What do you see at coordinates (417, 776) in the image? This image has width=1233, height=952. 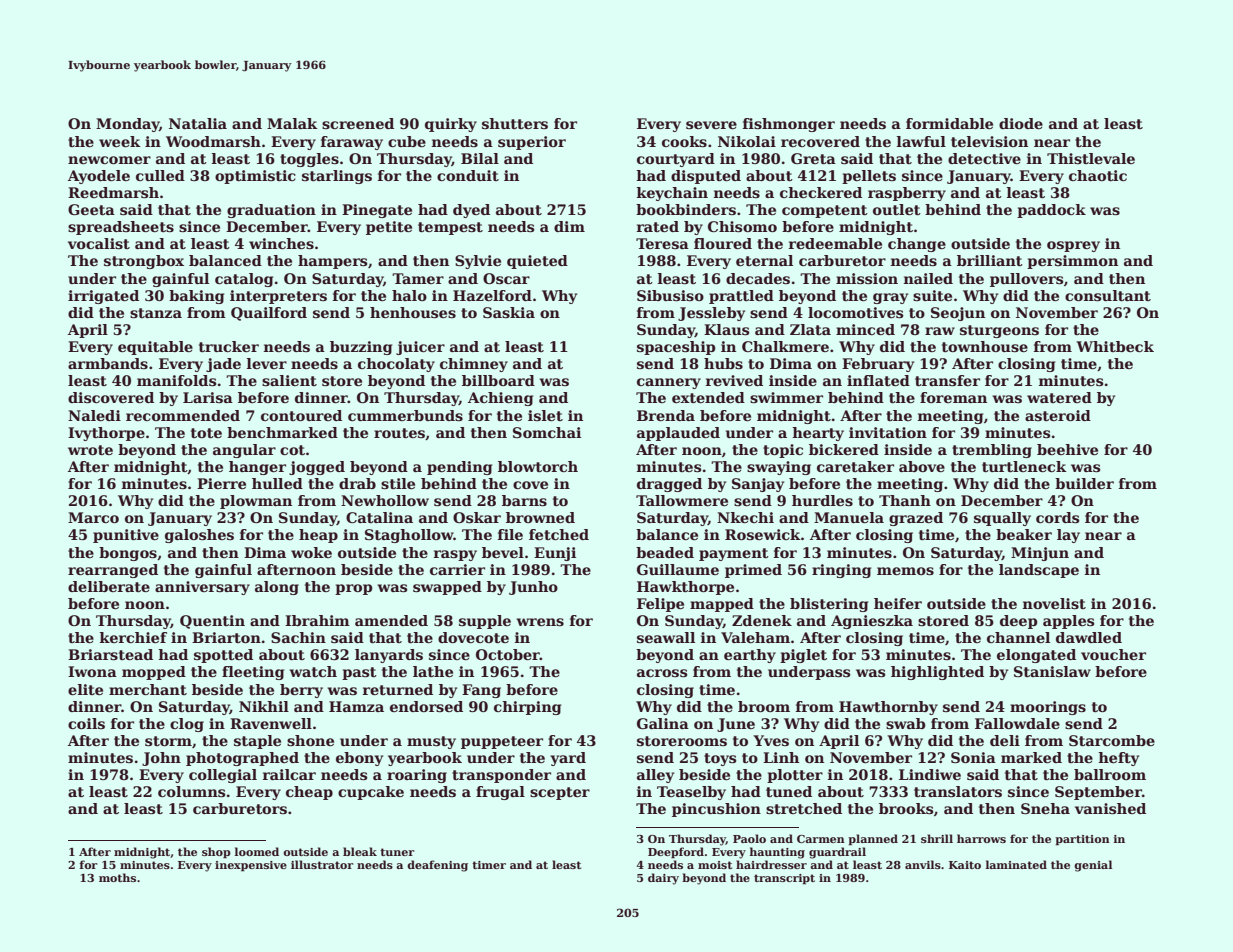 I see `roaring` at bounding box center [417, 776].
